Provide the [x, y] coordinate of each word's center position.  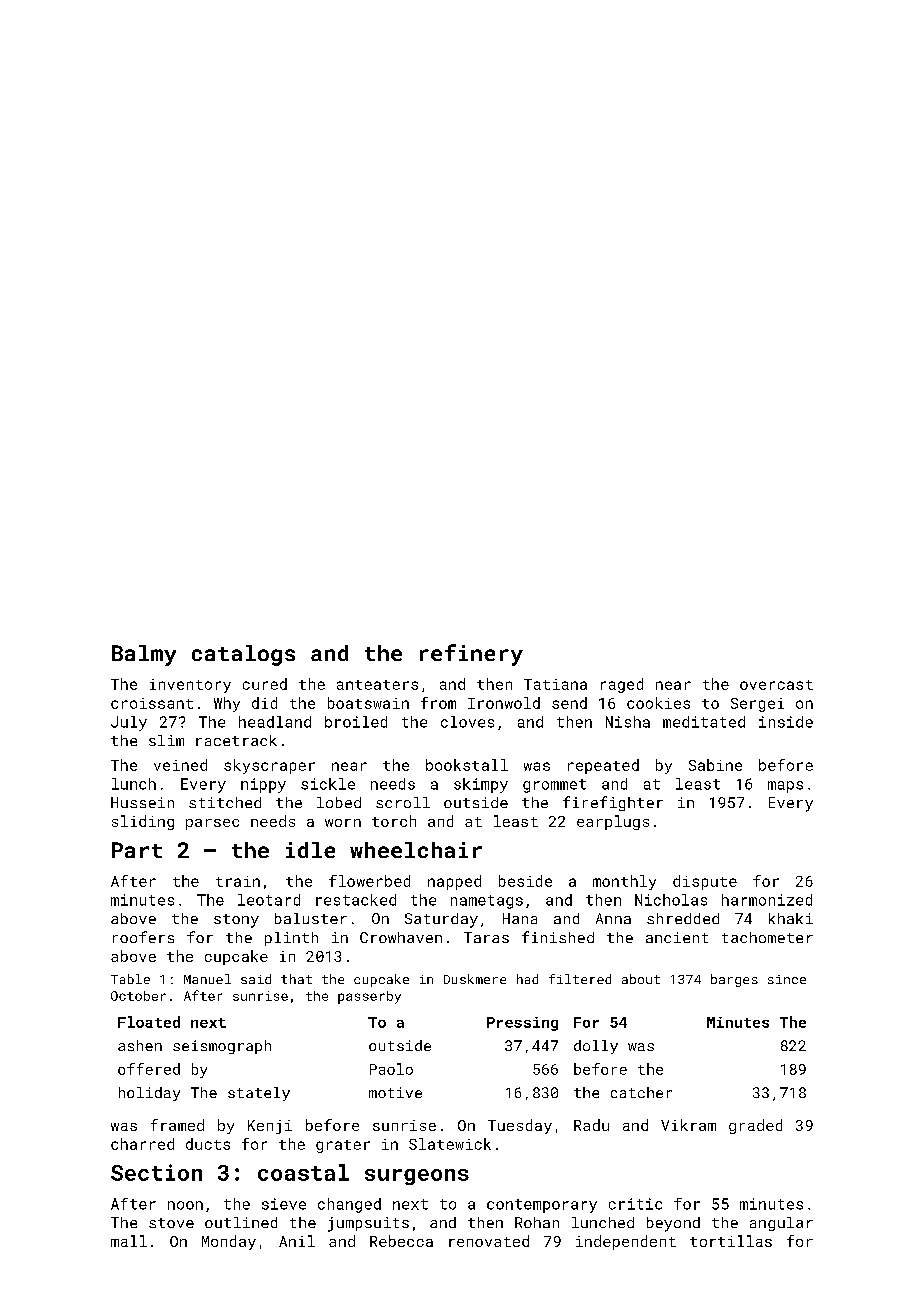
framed [177, 1125]
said [256, 979]
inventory [190, 686]
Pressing [522, 1024]
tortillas [731, 1241]
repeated [603, 766]
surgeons [417, 1177]
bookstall [467, 765]
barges [734, 980]
